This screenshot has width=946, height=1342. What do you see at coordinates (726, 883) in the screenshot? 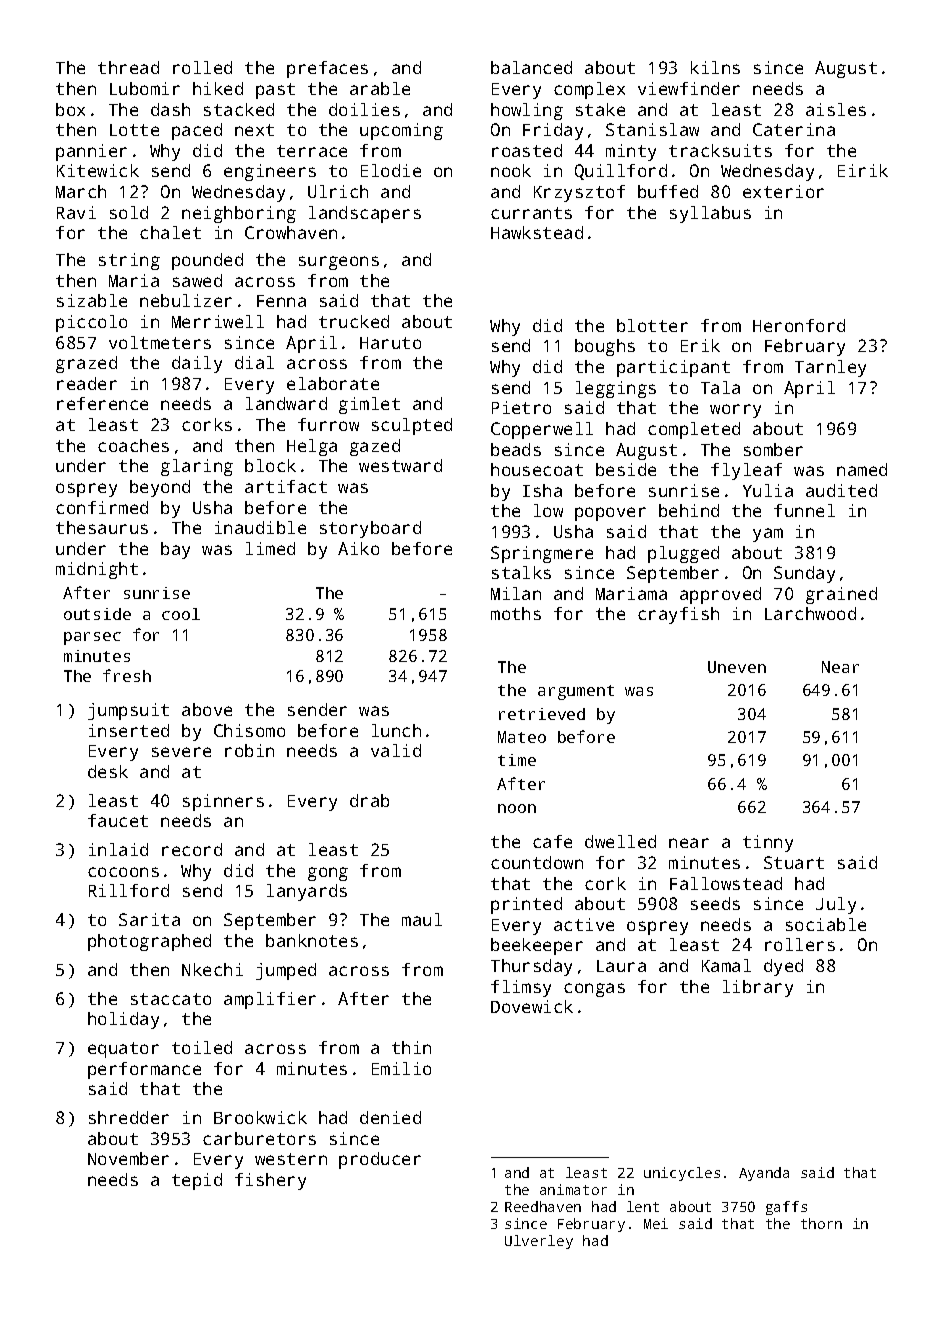
I see `Fallowstead` at bounding box center [726, 883].
